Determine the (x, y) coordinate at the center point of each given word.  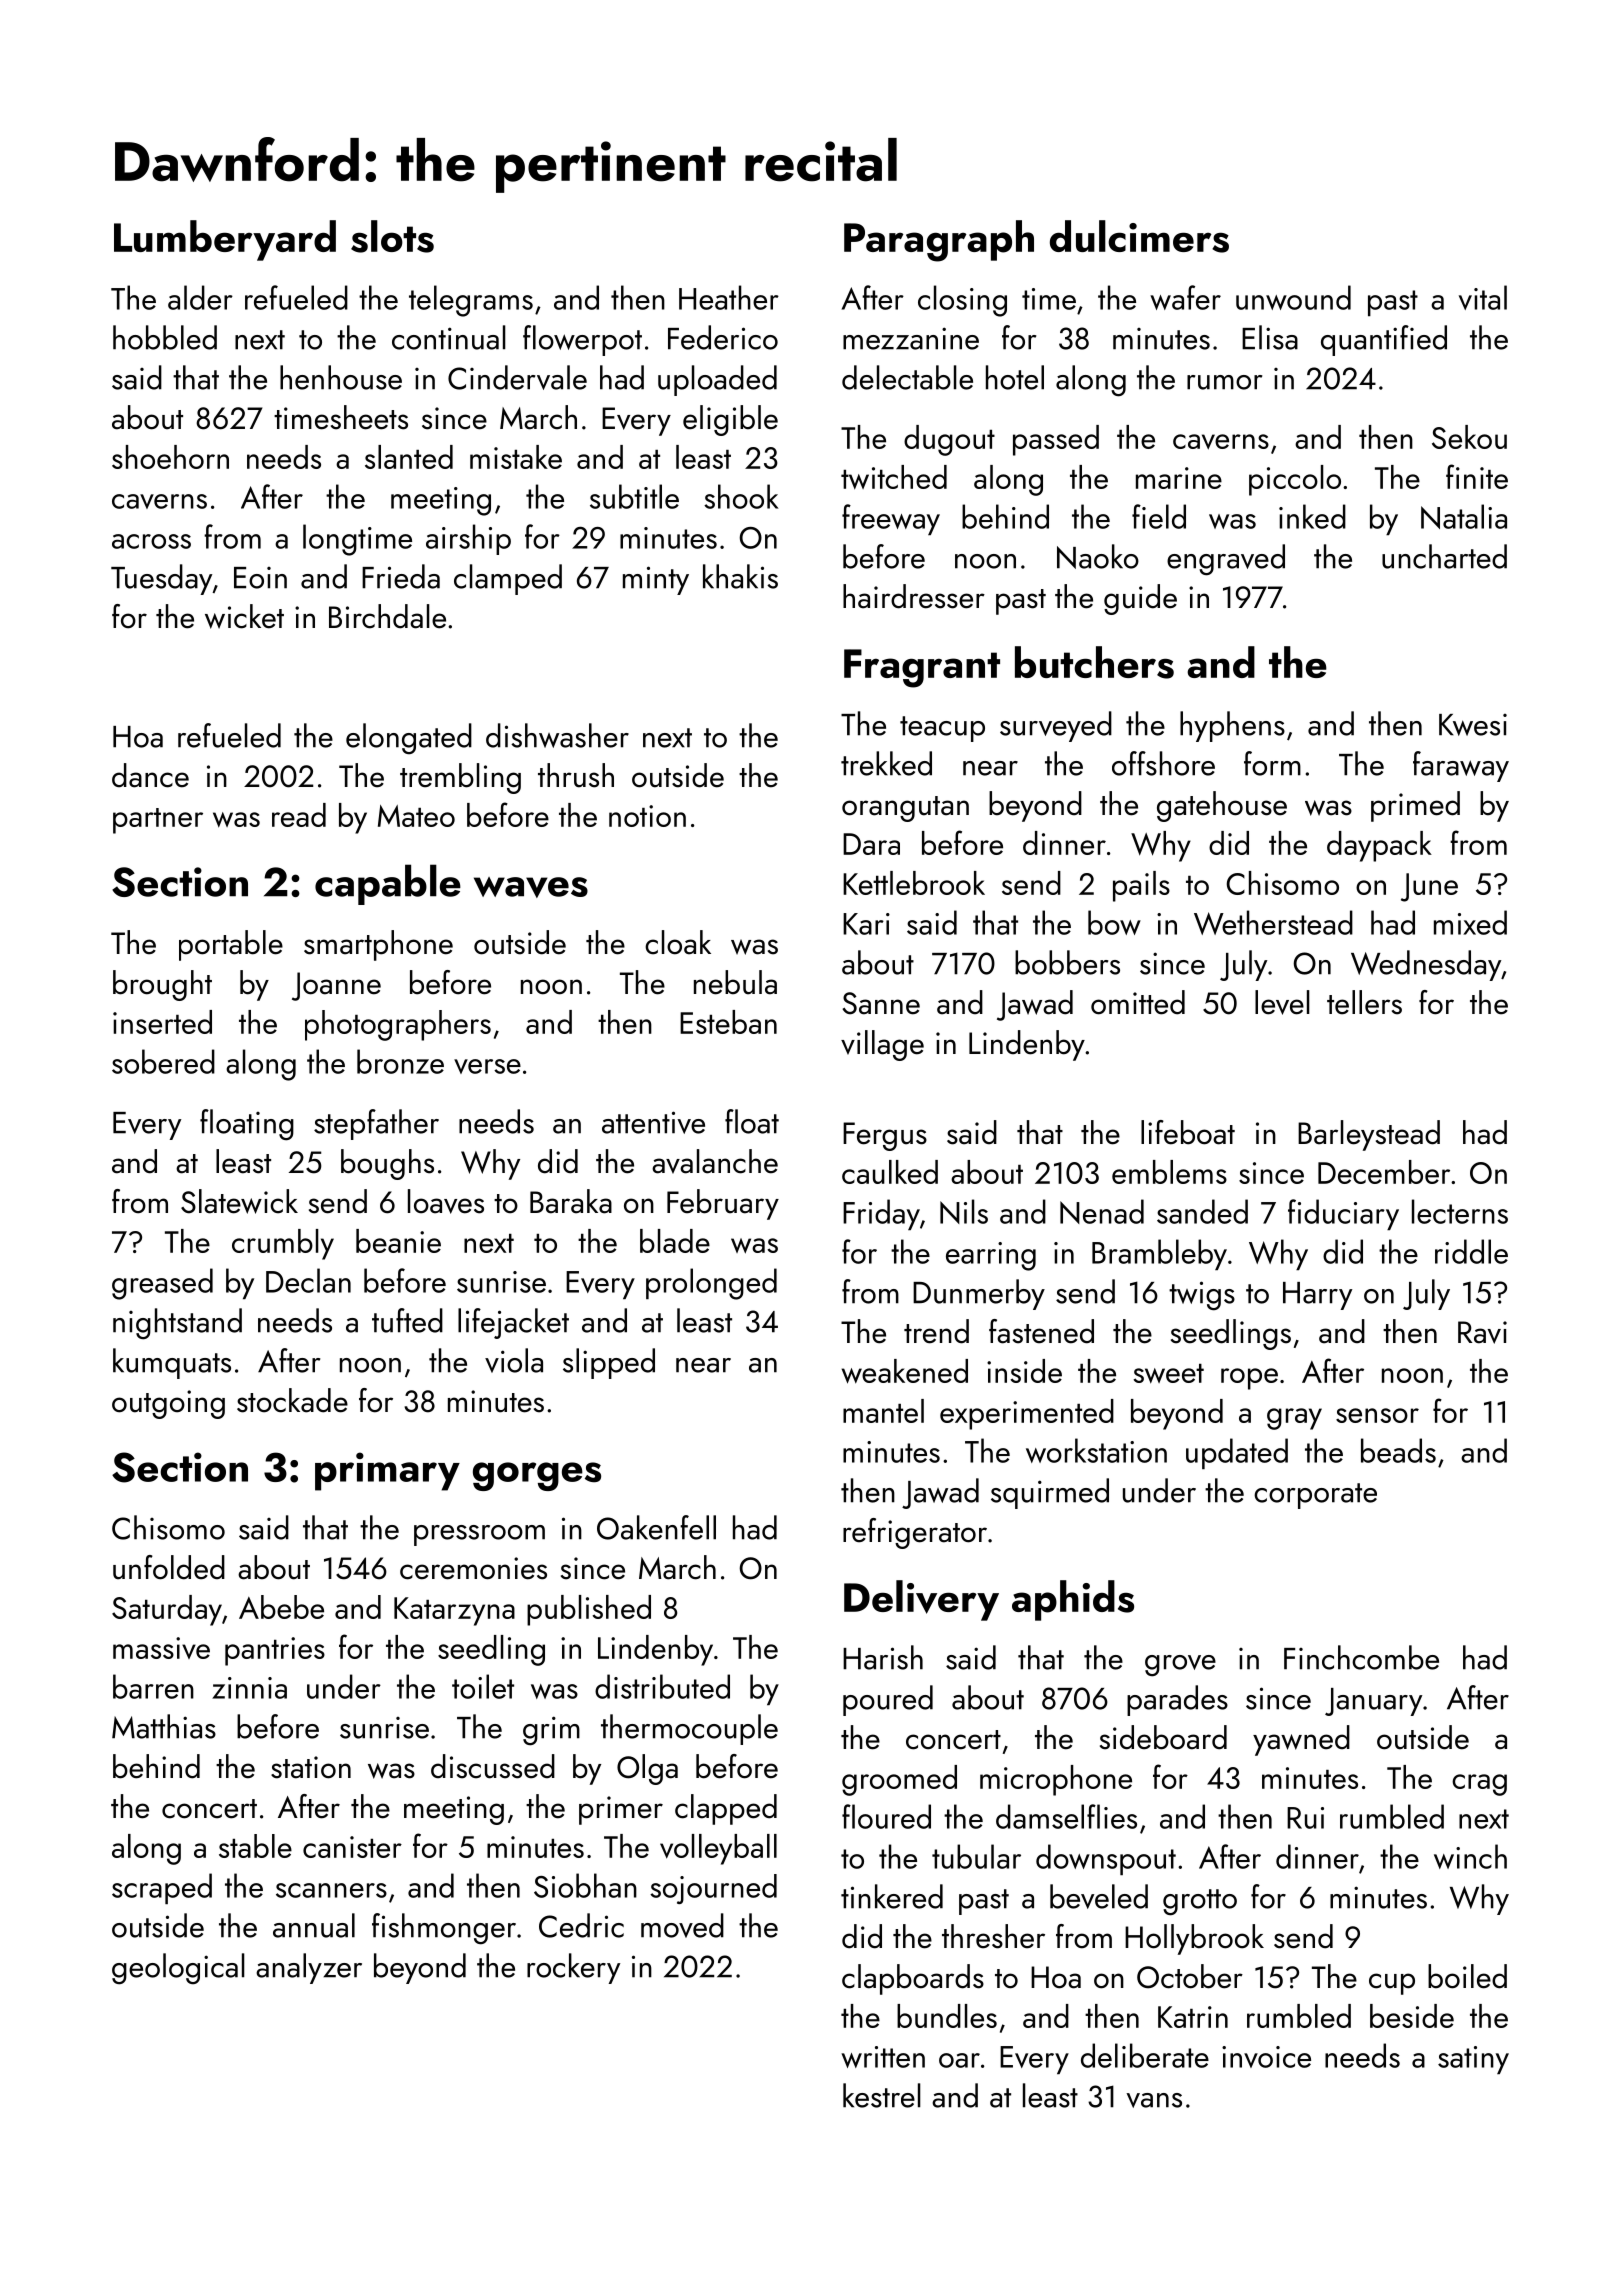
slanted (409, 457)
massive (161, 1648)
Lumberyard (225, 240)
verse (487, 1066)
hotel (1015, 377)
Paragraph (939, 241)
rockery (573, 1968)
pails (1141, 886)
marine (1179, 478)
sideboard (1163, 1737)
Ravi (1482, 1332)
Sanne (881, 1003)
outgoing (168, 1404)
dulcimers (1139, 236)
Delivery (921, 1600)
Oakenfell (656, 1527)
